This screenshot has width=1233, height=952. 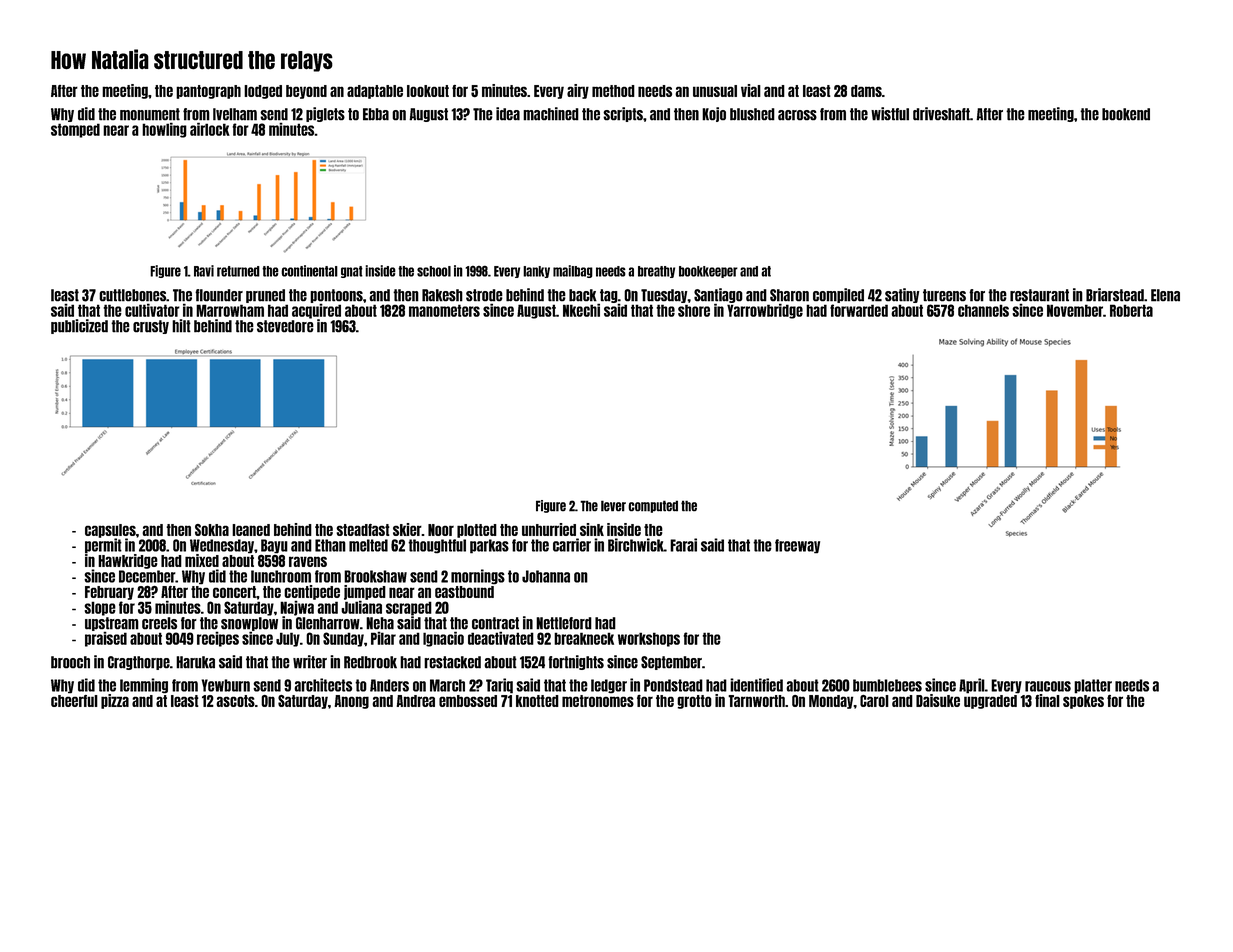 I want to click on cheerful, so click(x=74, y=701).
